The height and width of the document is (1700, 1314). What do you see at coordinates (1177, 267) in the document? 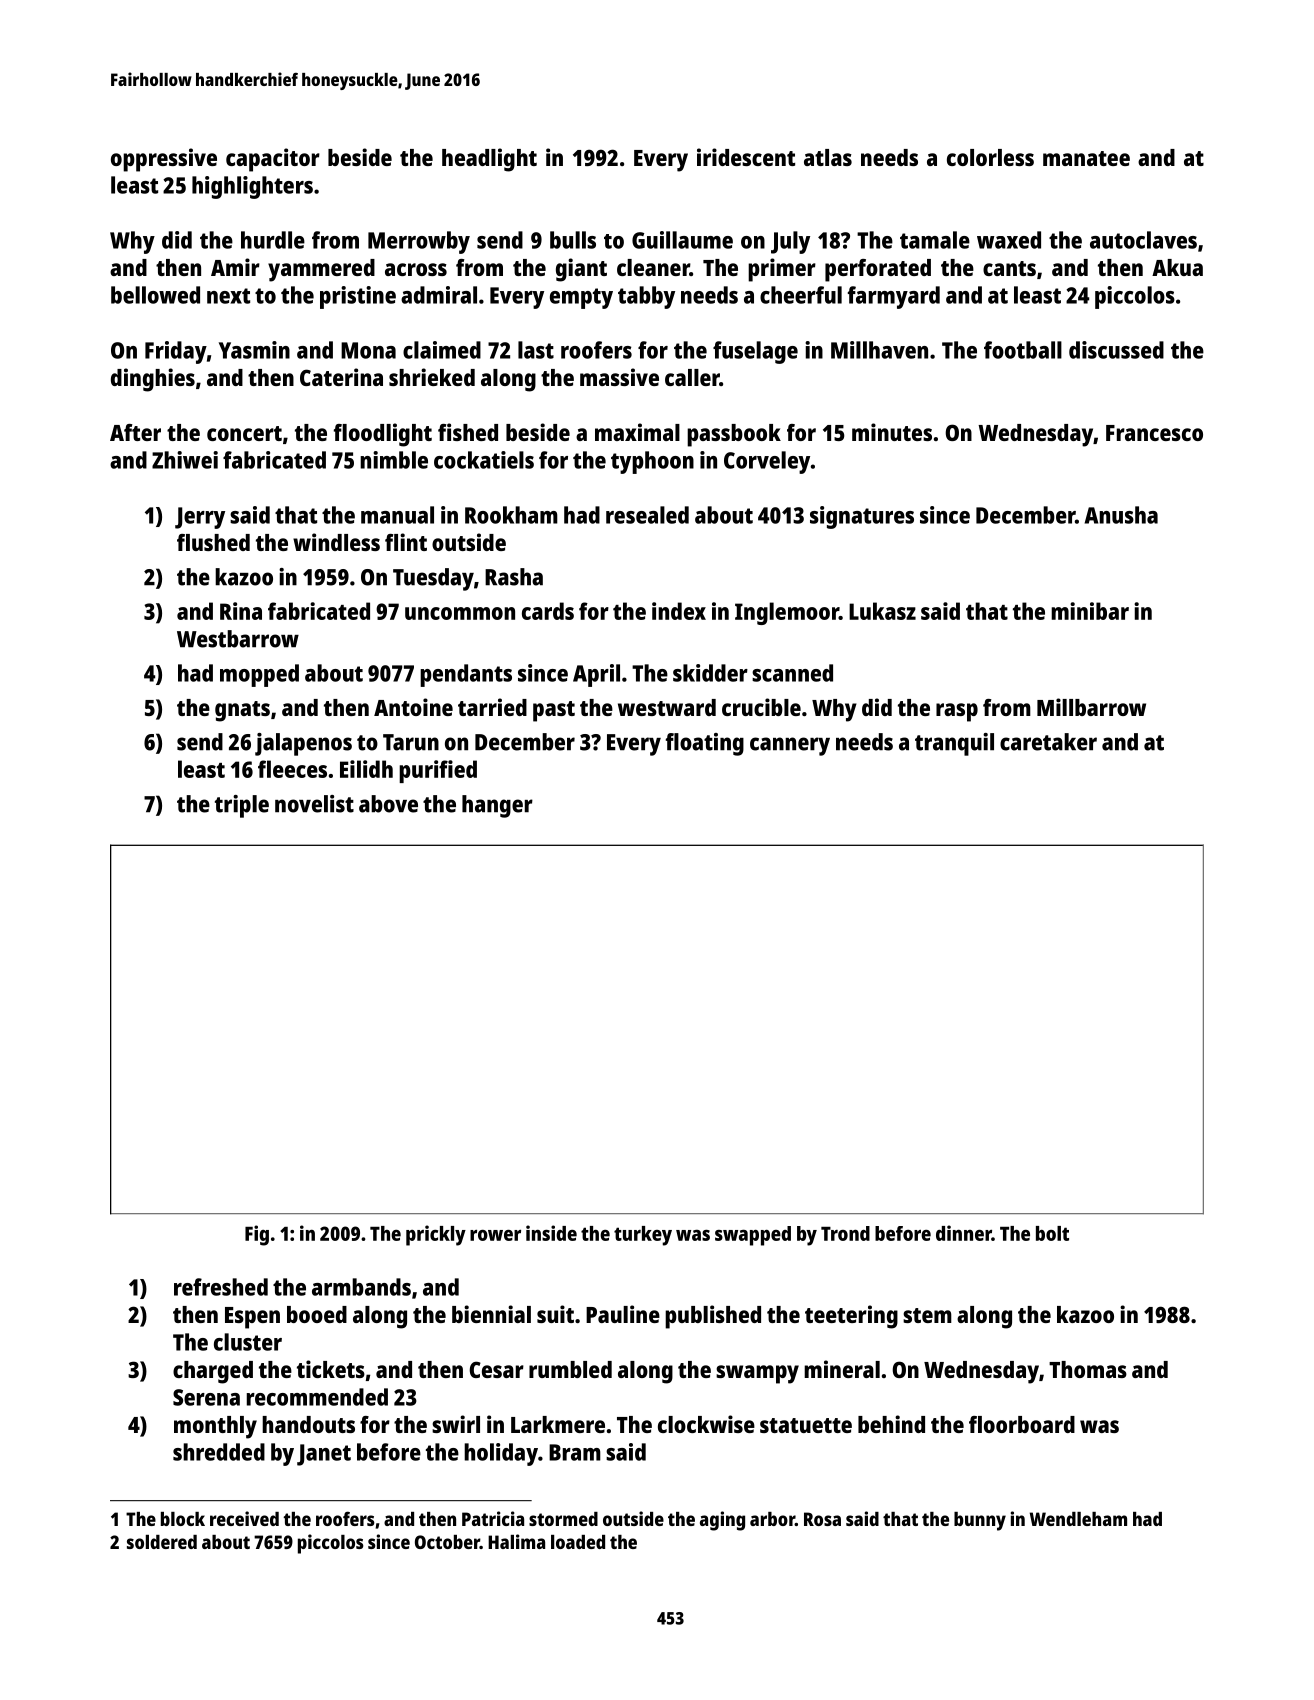
I see `Akua` at bounding box center [1177, 267].
